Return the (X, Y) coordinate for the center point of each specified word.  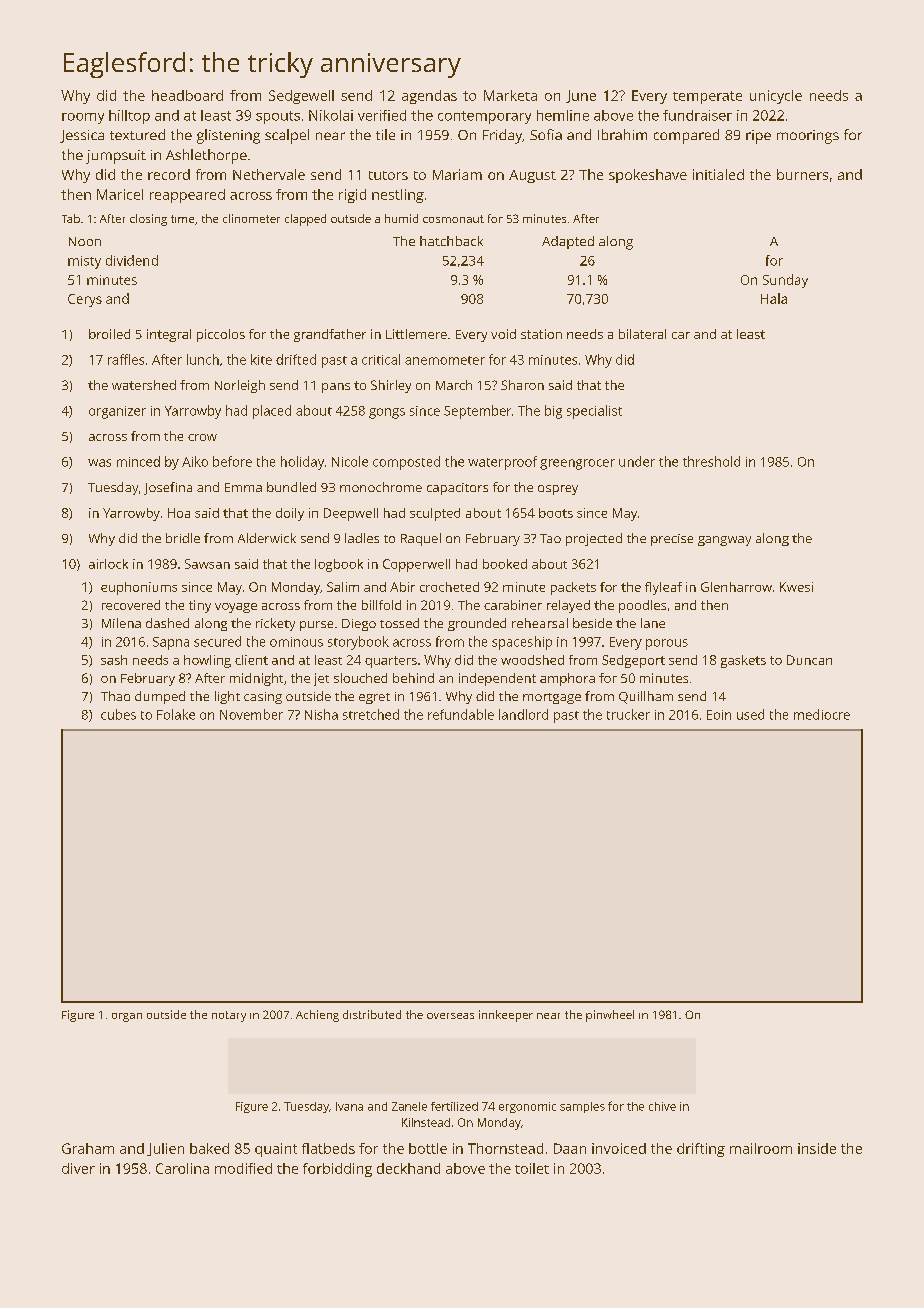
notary (229, 1016)
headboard (187, 95)
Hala (774, 298)
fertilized (454, 1106)
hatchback (451, 241)
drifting (701, 1150)
